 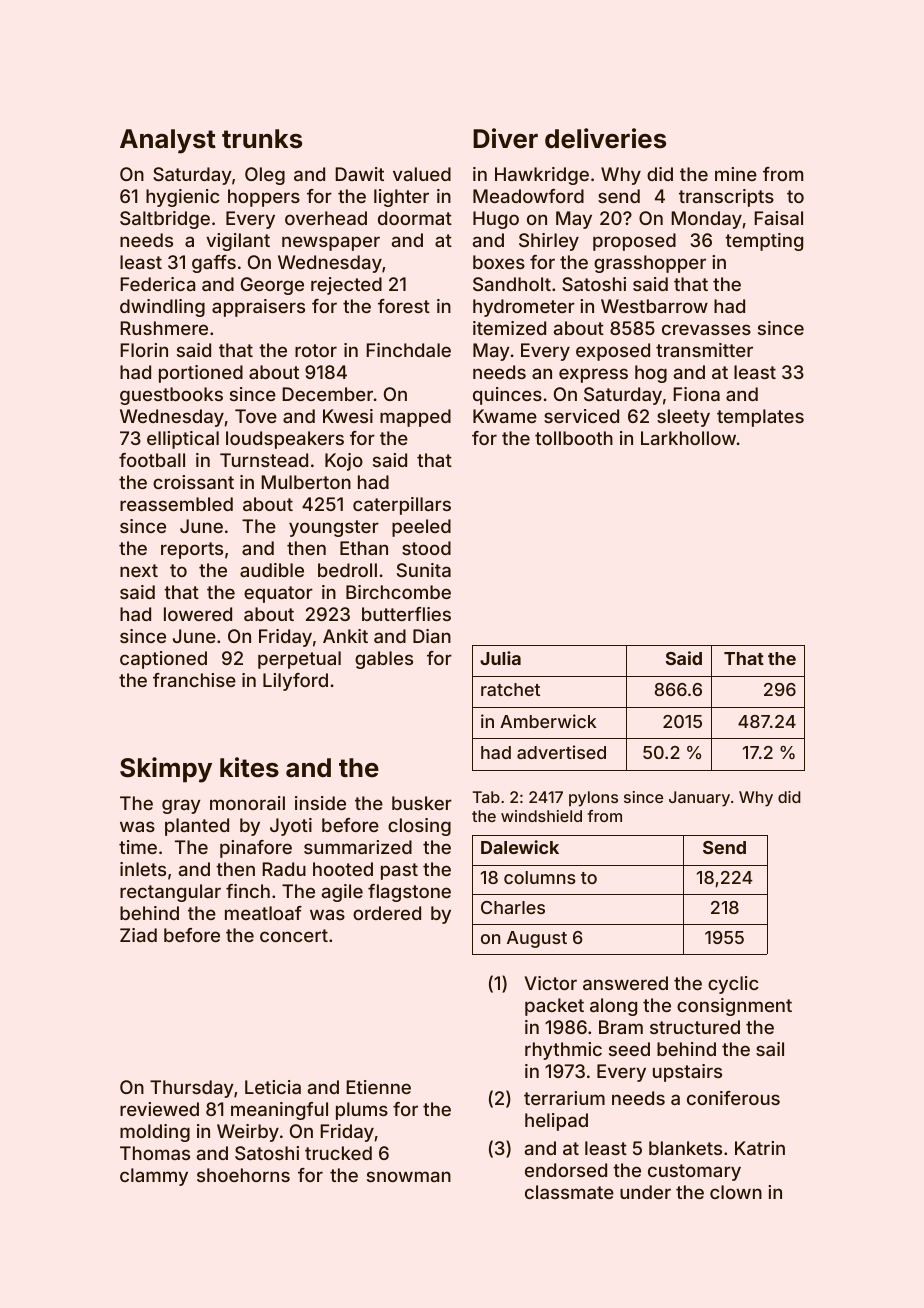 What do you see at coordinates (605, 138) in the screenshot?
I see `deliveries` at bounding box center [605, 138].
